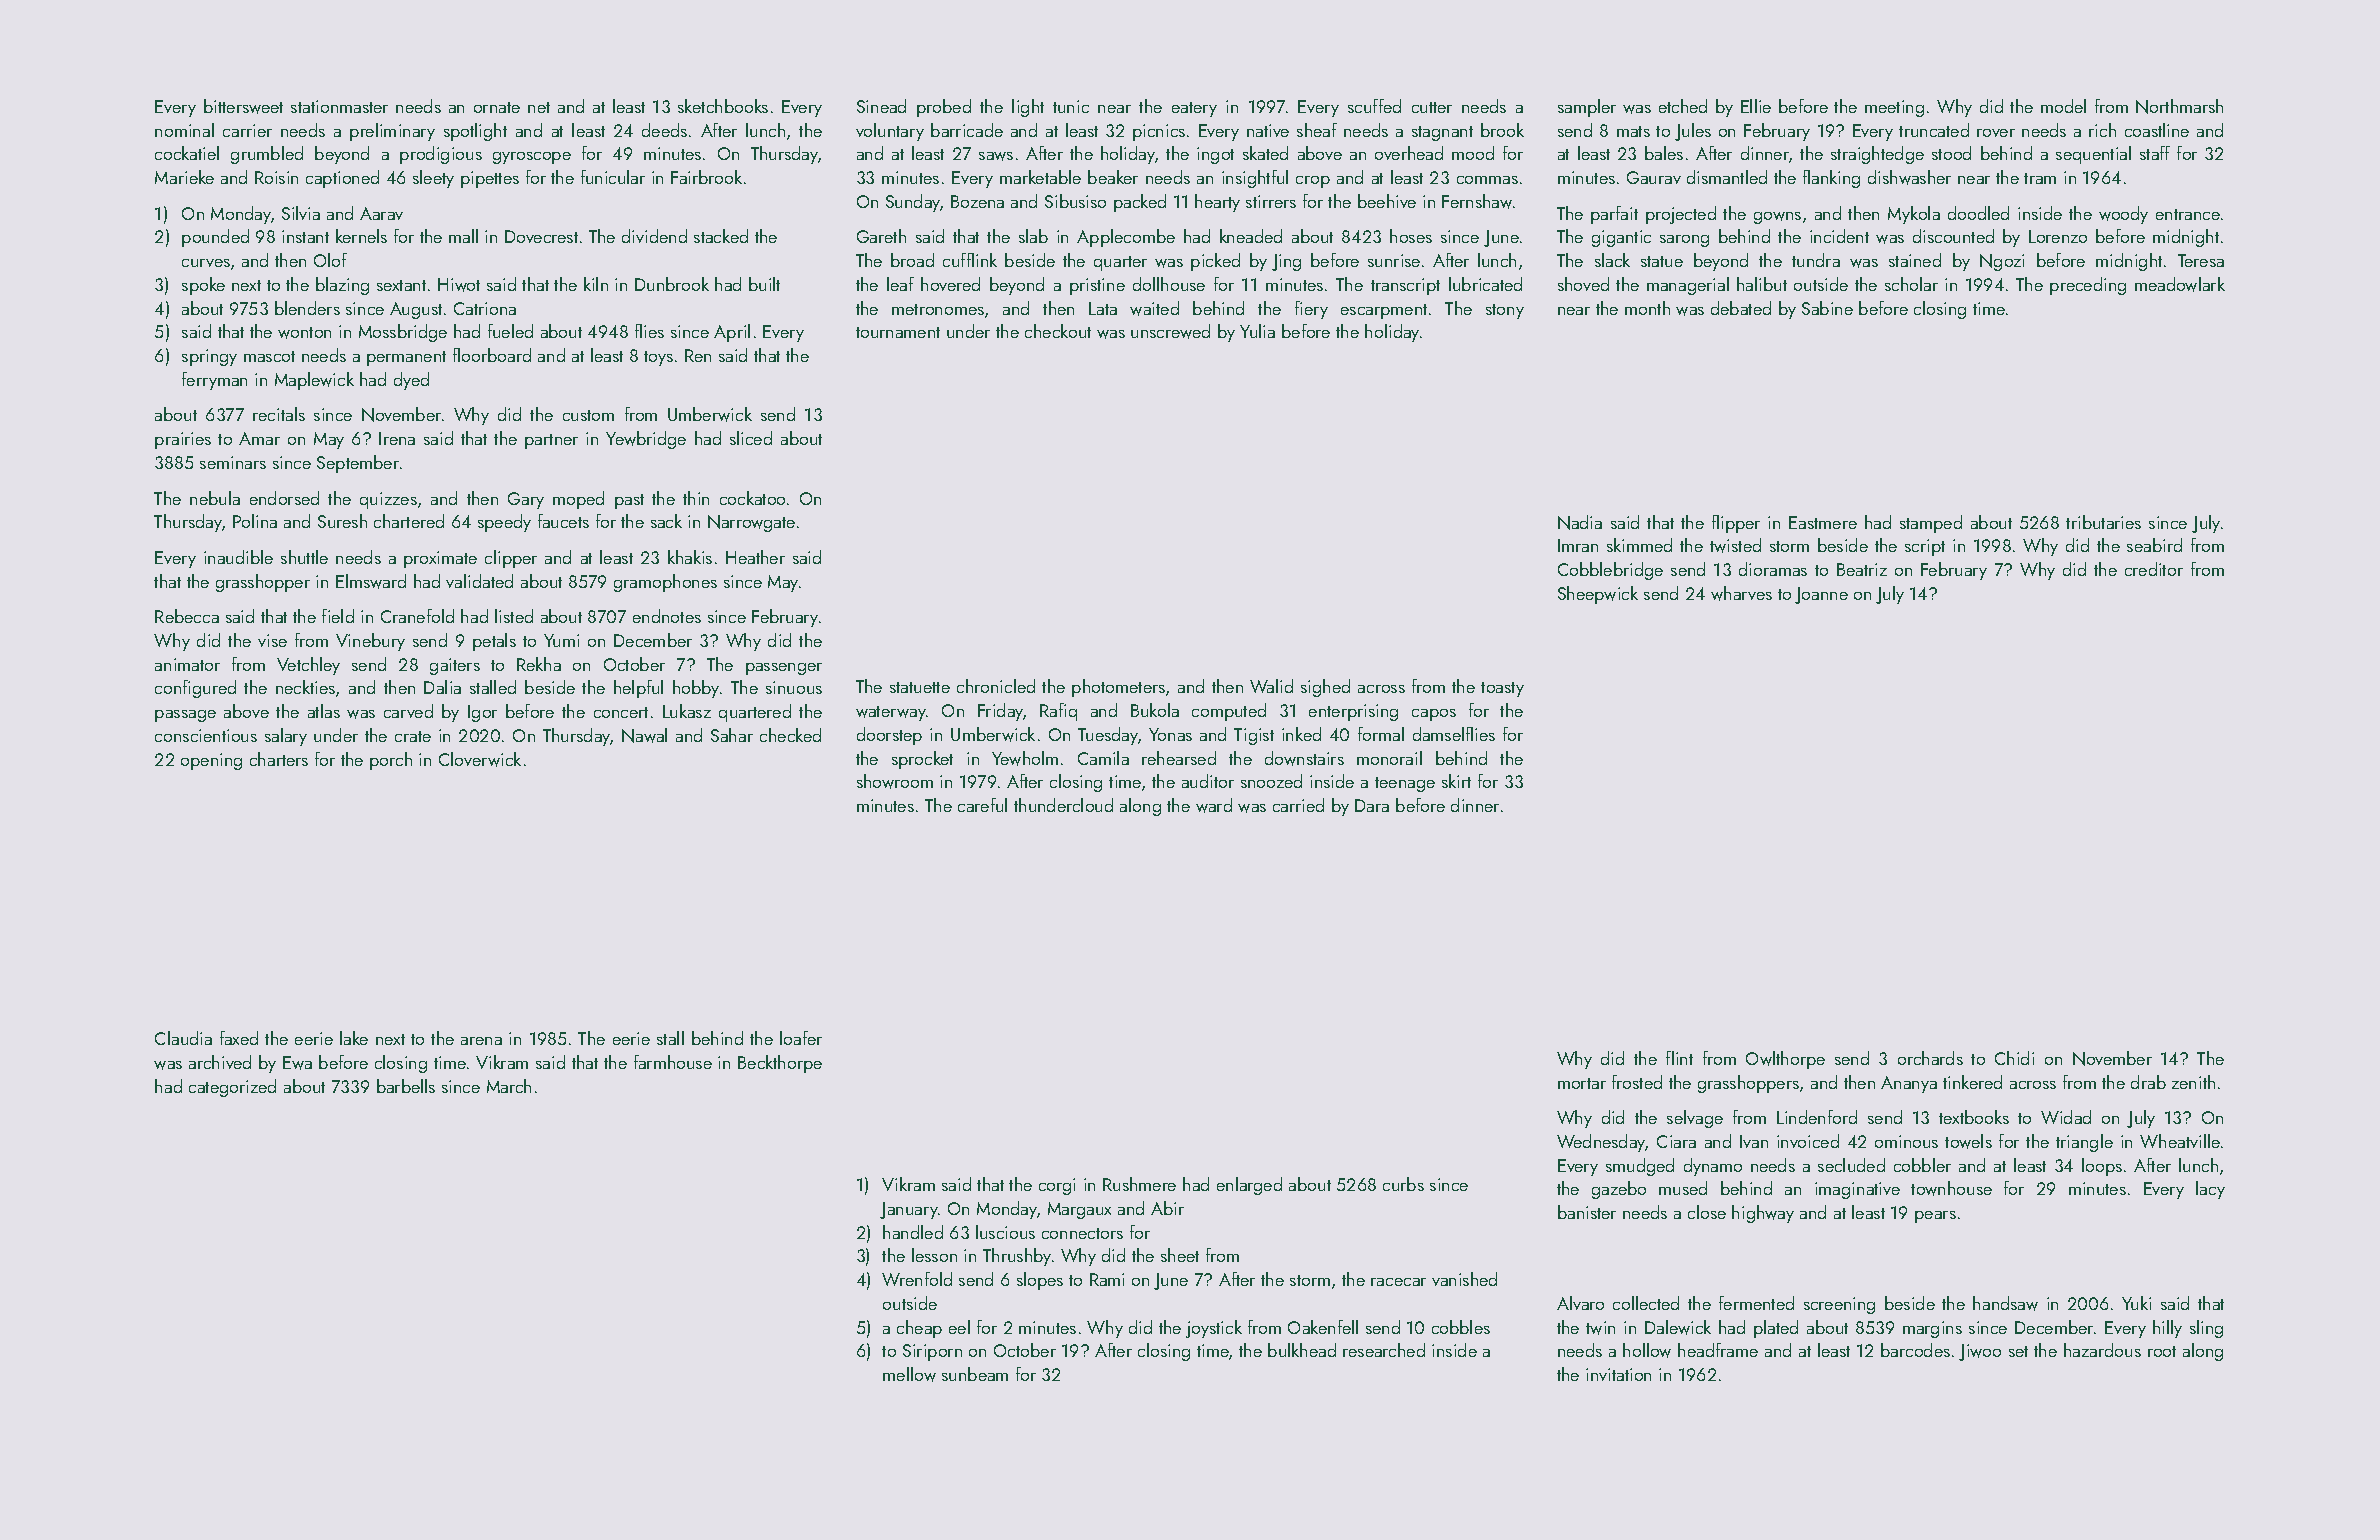  Describe the element at coordinates (996, 686) in the image. I see `chronicled` at that location.
